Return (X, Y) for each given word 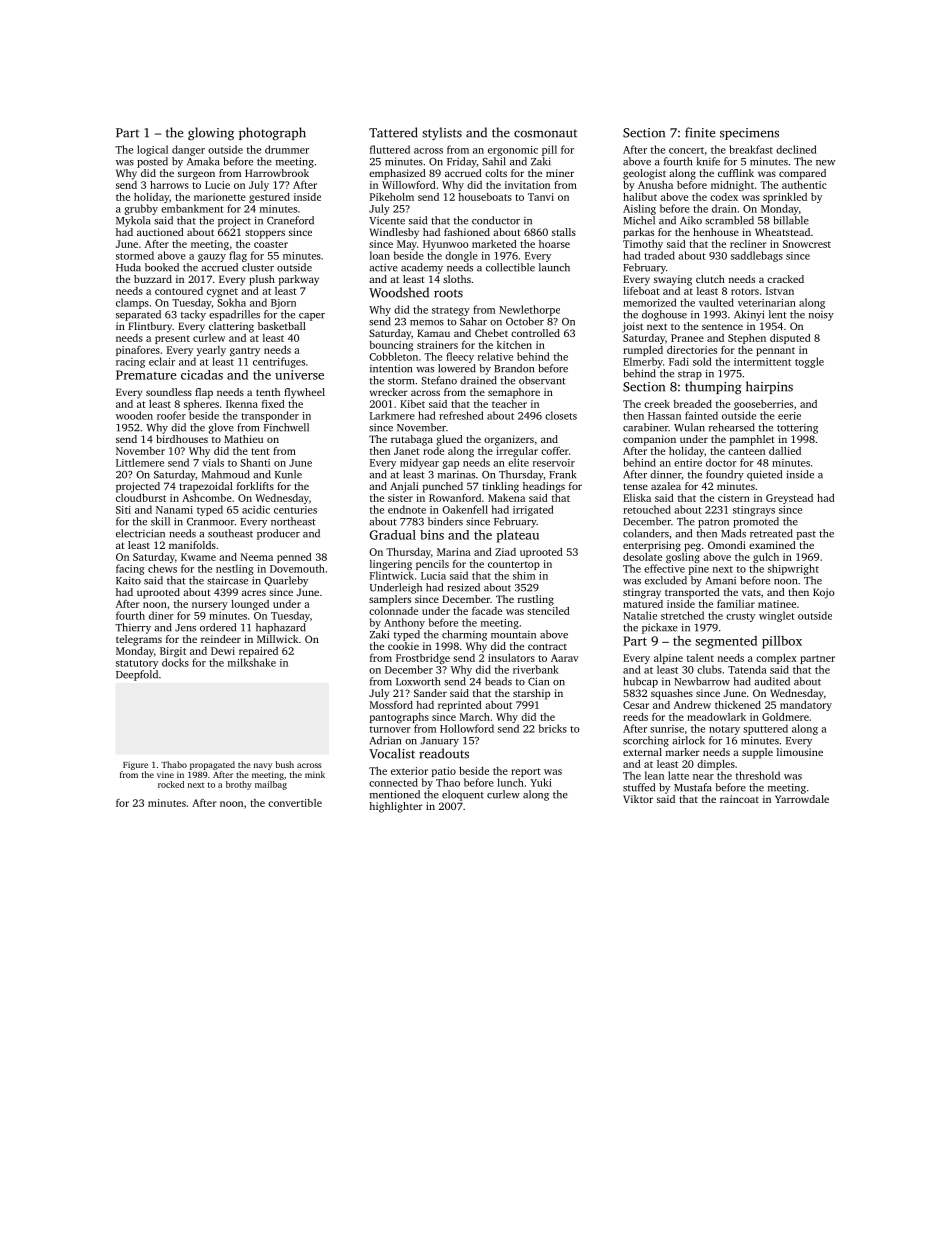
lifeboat (641, 291)
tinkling (501, 487)
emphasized (397, 174)
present (172, 339)
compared (802, 174)
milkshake (252, 662)
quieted (764, 475)
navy (263, 766)
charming (464, 635)
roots (448, 293)
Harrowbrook (277, 173)
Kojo (824, 593)
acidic (256, 509)
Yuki (541, 782)
